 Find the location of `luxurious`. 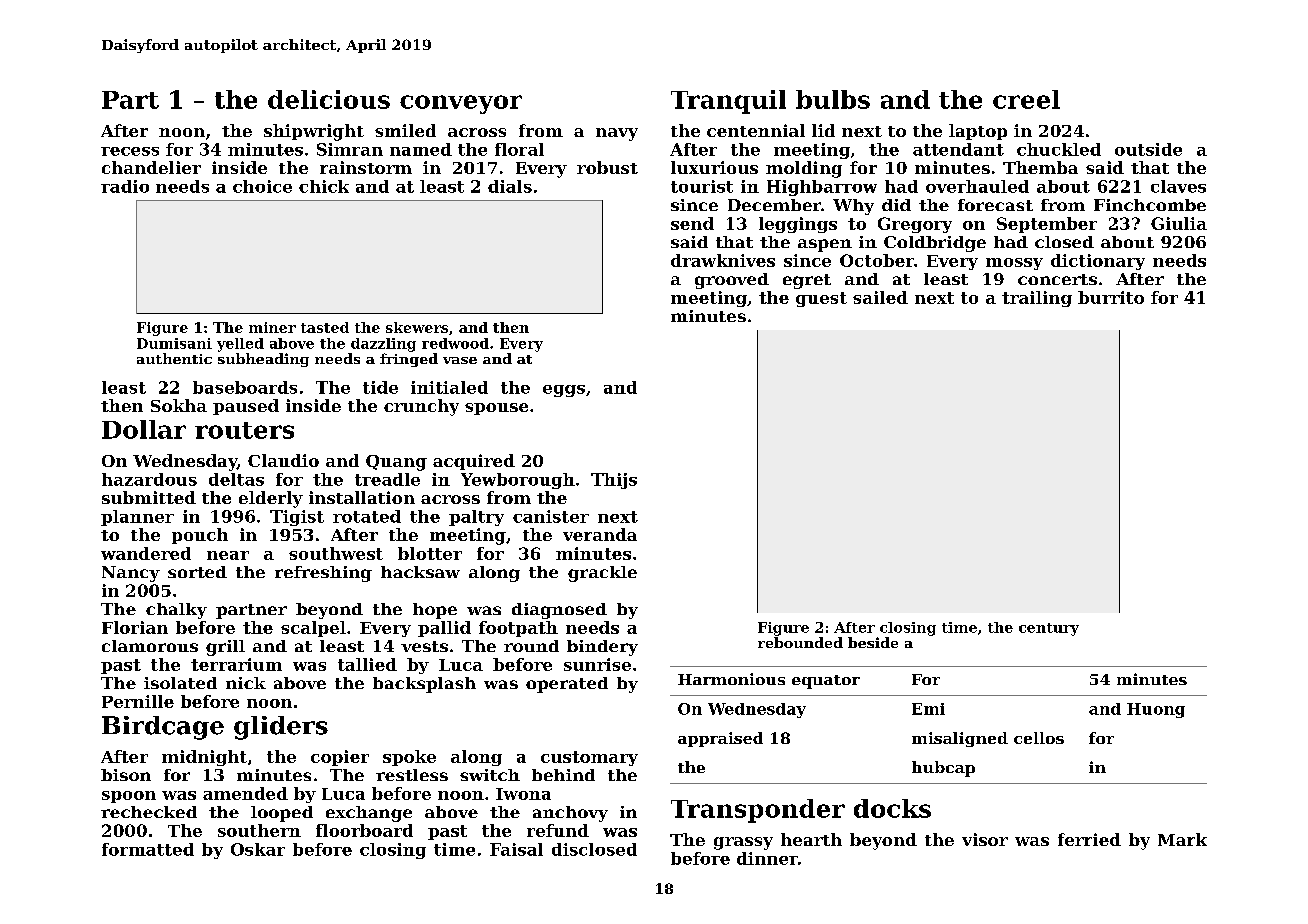

luxurious is located at coordinates (714, 167).
